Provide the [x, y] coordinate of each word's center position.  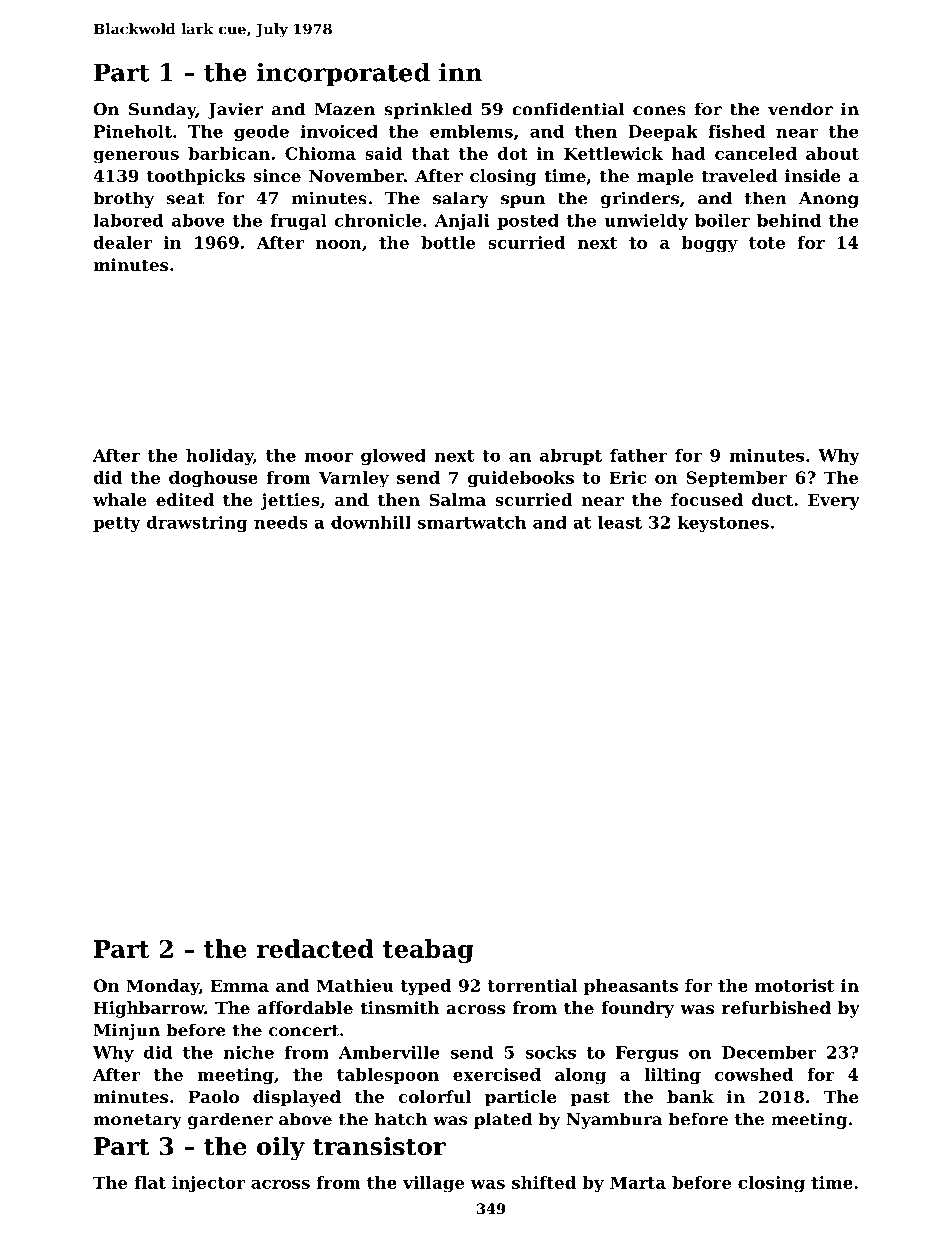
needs [281, 522]
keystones [723, 524]
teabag [428, 951]
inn [460, 72]
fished [736, 131]
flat [150, 1182]
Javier [235, 110]
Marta [638, 1182]
